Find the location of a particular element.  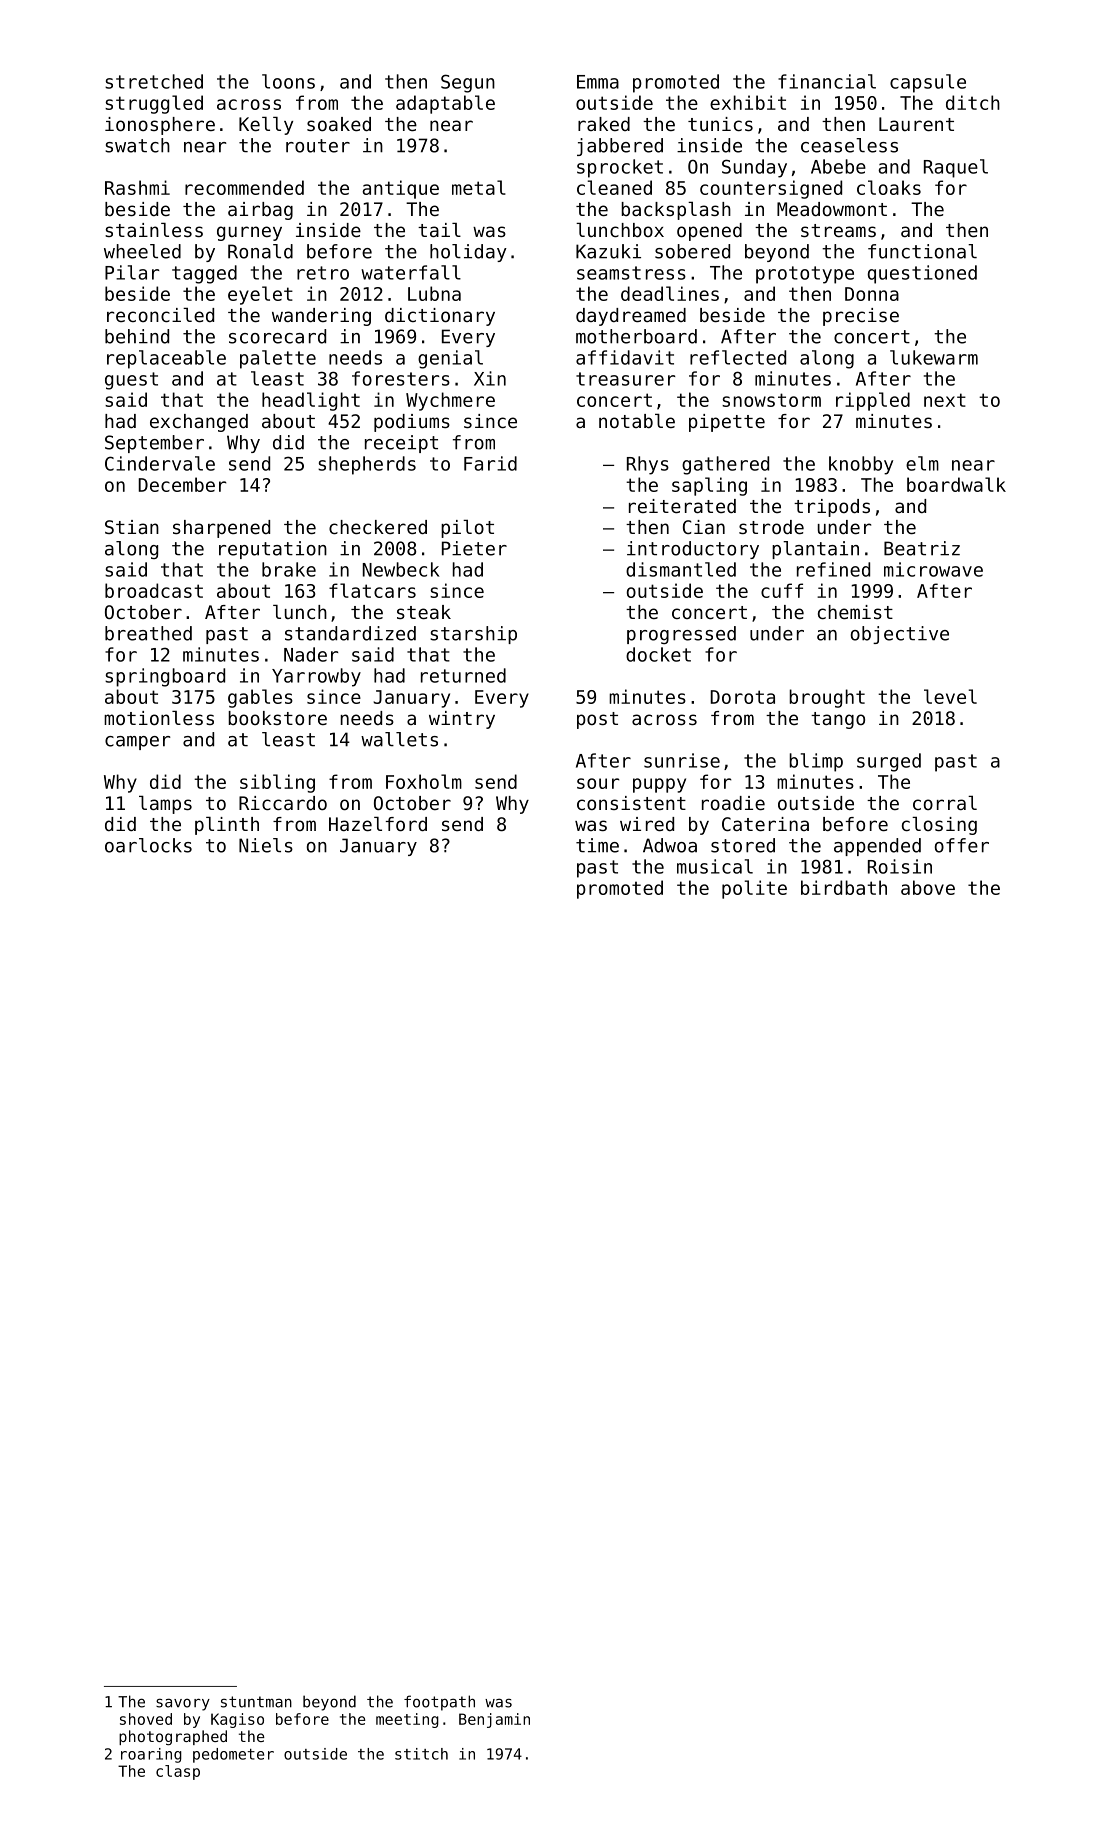

chemist is located at coordinates (855, 612).
